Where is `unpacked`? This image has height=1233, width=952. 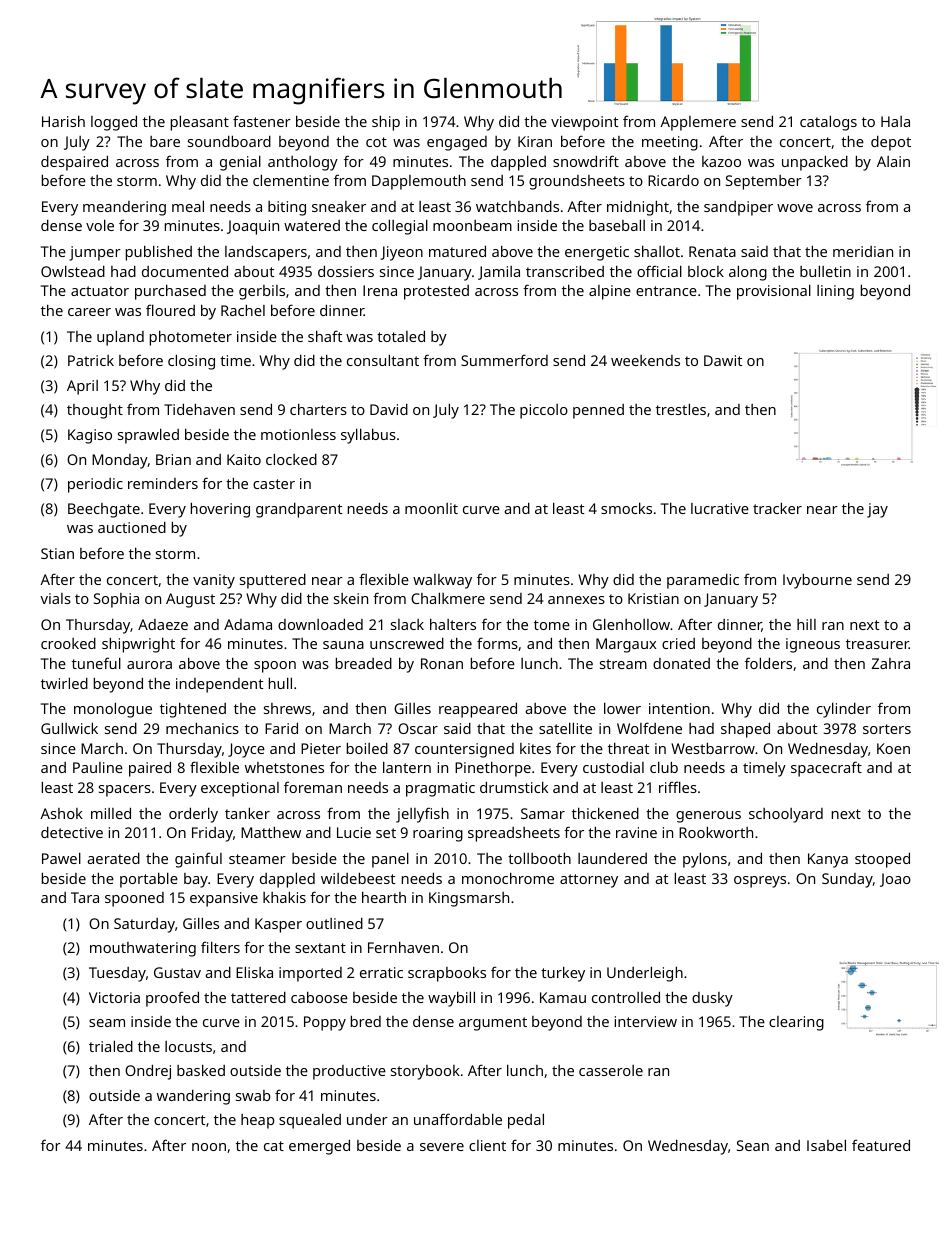
unpacked is located at coordinates (815, 163).
